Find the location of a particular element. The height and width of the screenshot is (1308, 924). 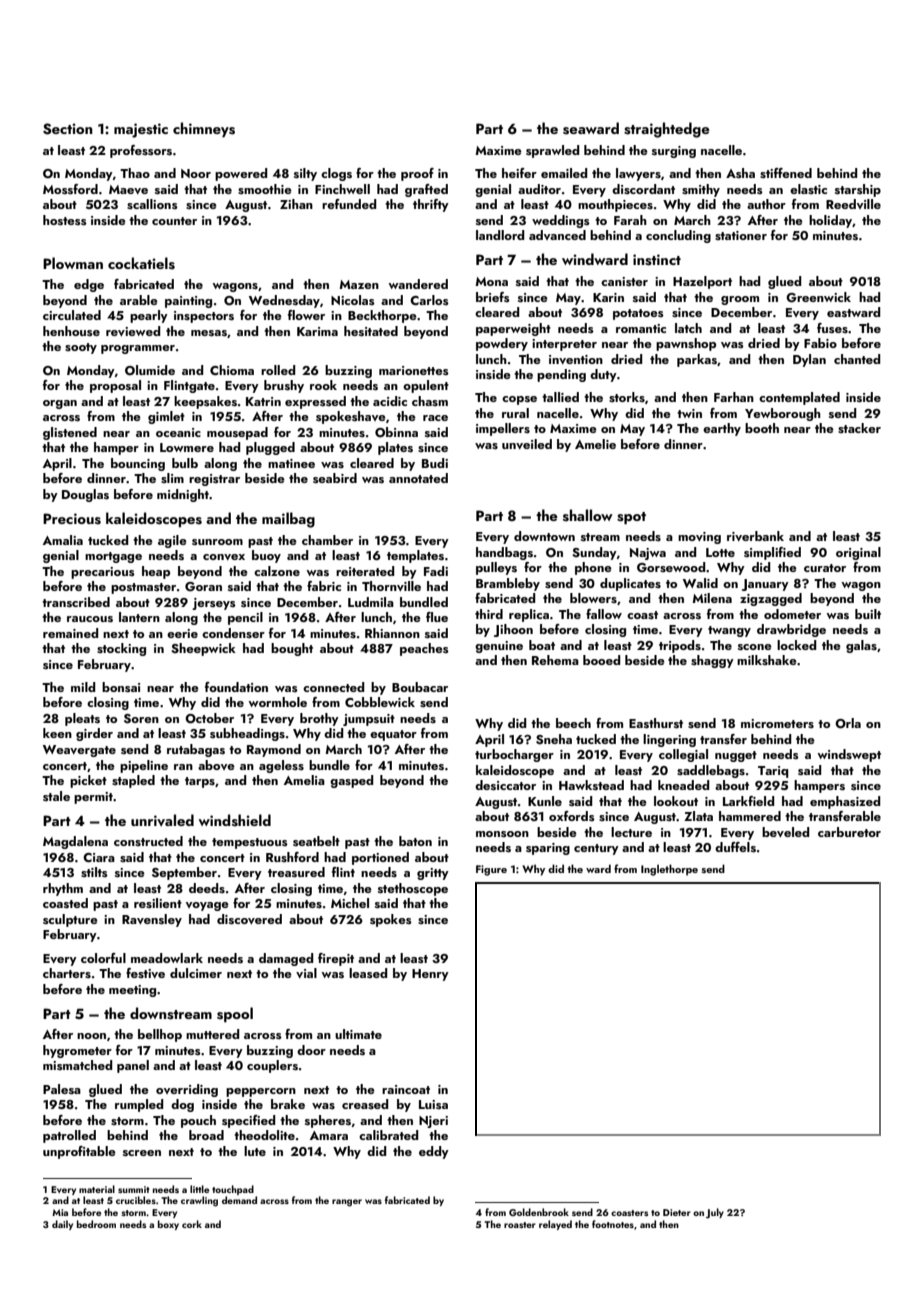

Section is located at coordinates (68, 129).
